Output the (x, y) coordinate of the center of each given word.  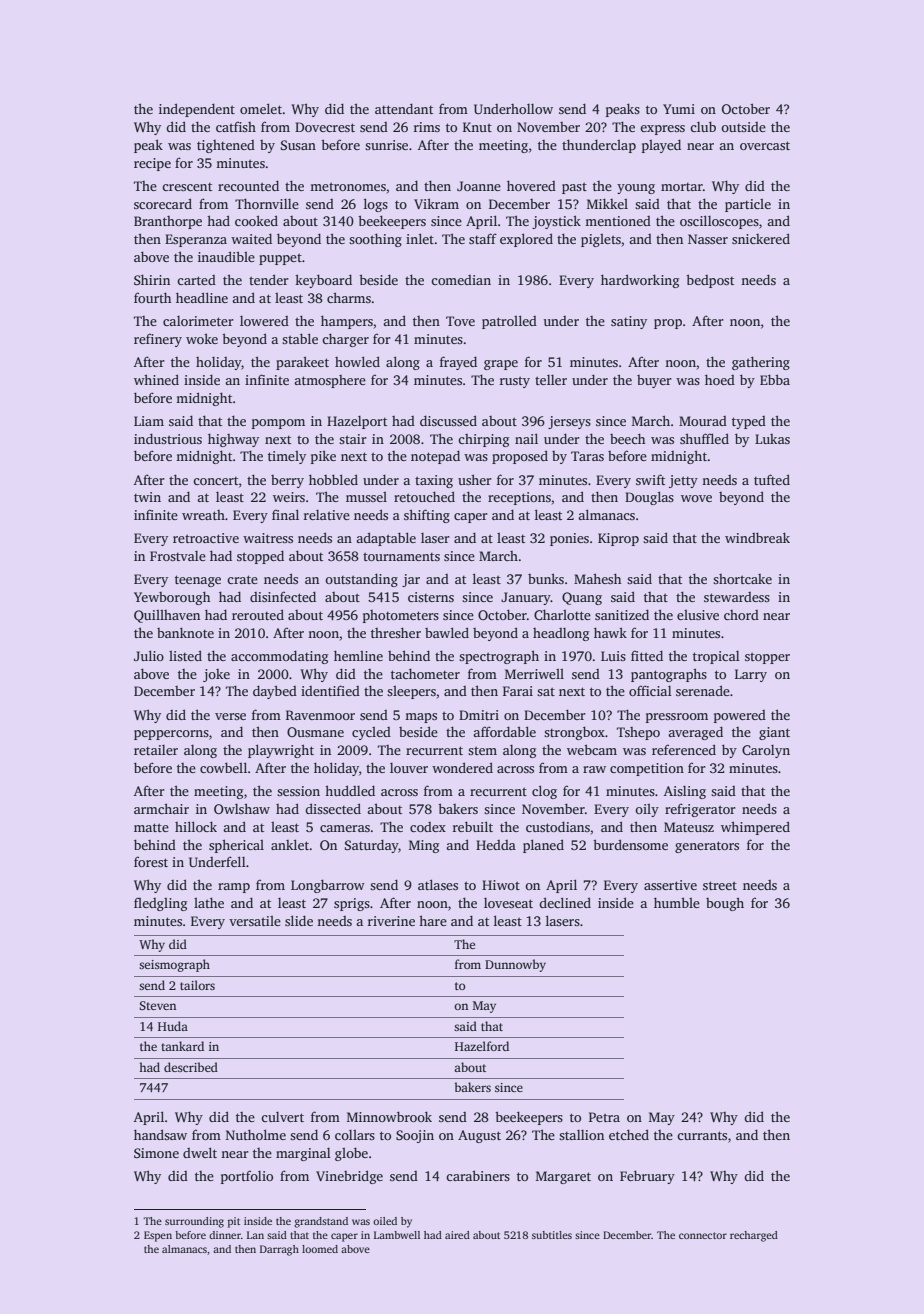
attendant (404, 108)
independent (197, 110)
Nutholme (256, 1134)
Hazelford (482, 1046)
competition (647, 769)
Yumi (679, 109)
